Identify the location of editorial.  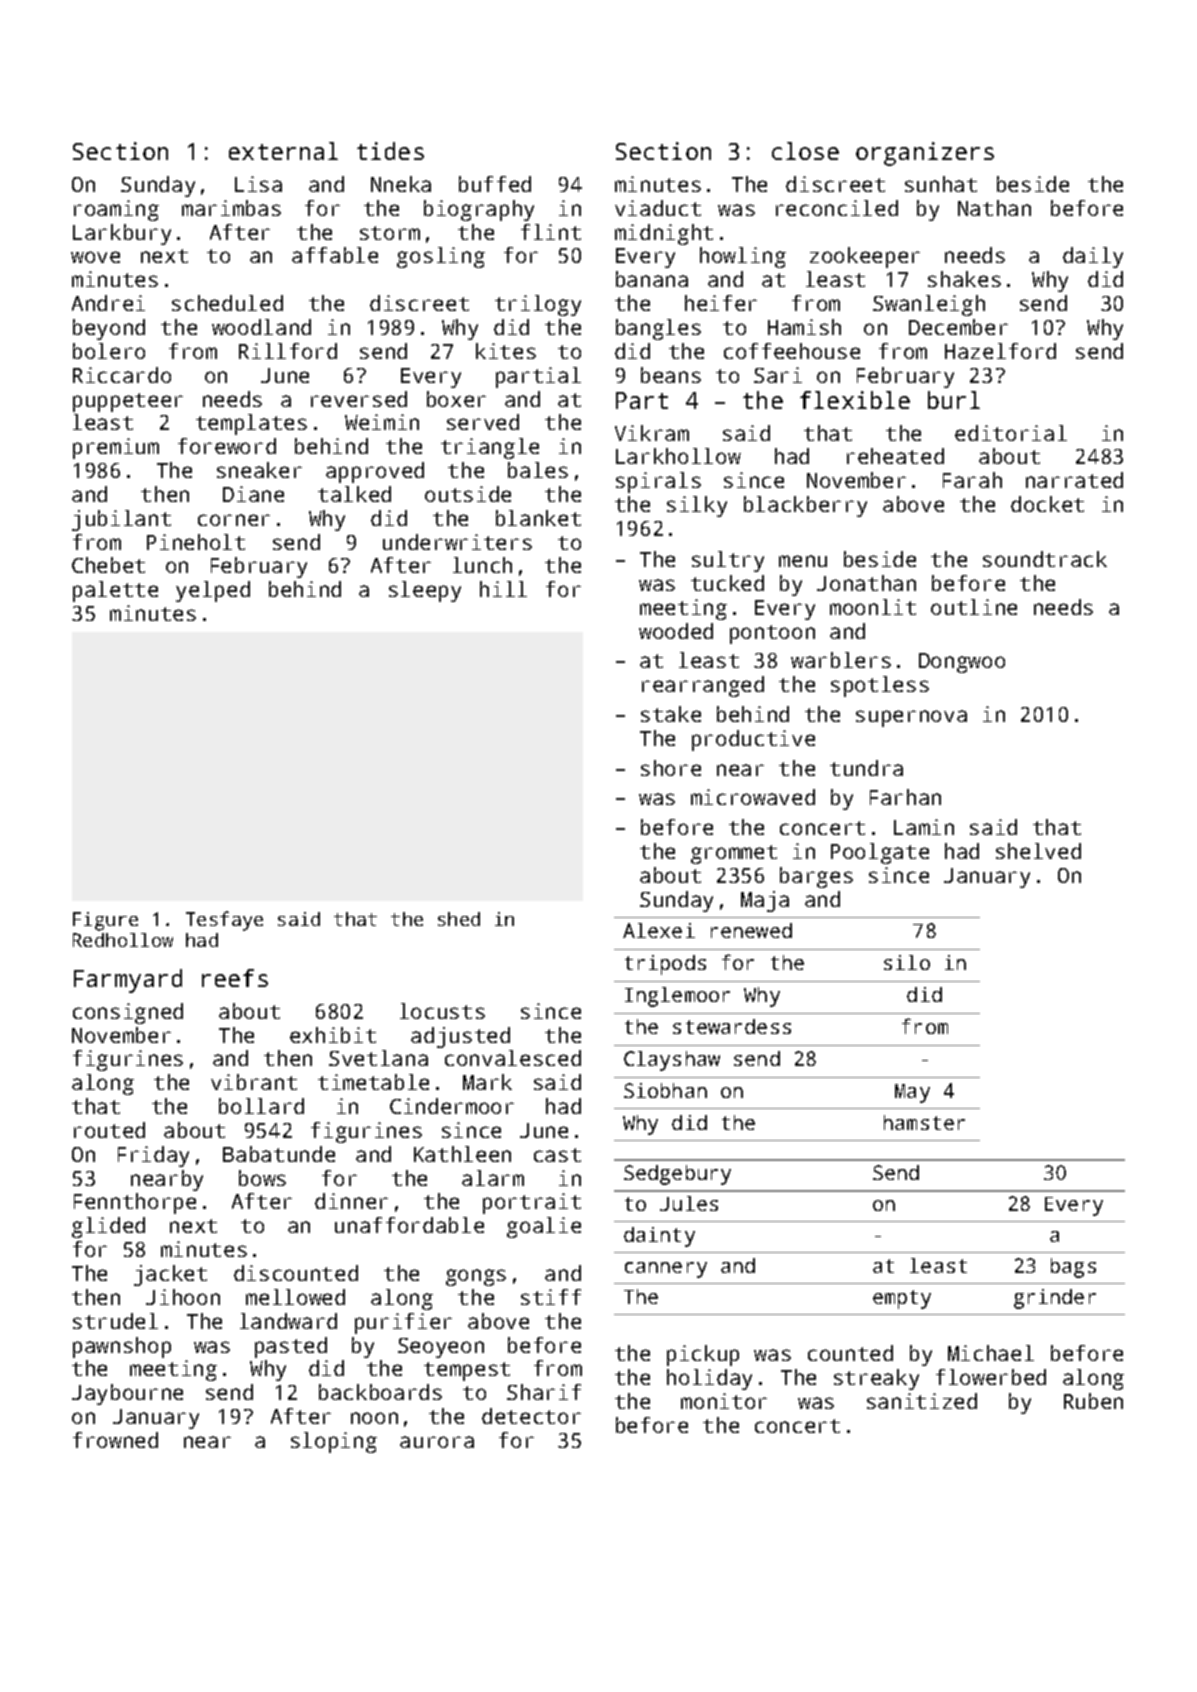
(1011, 433).
